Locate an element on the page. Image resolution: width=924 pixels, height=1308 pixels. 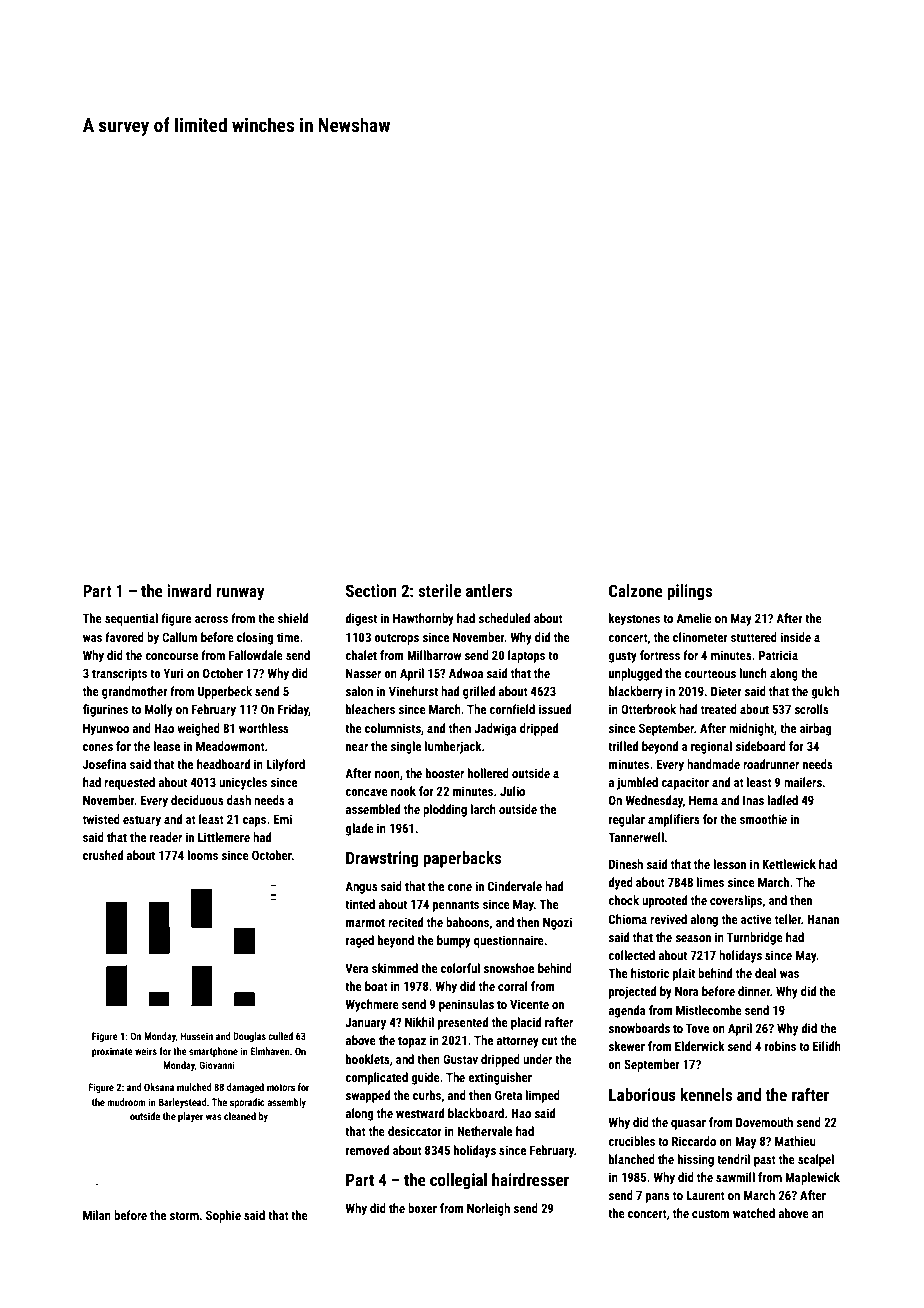
worthless is located at coordinates (264, 728).
